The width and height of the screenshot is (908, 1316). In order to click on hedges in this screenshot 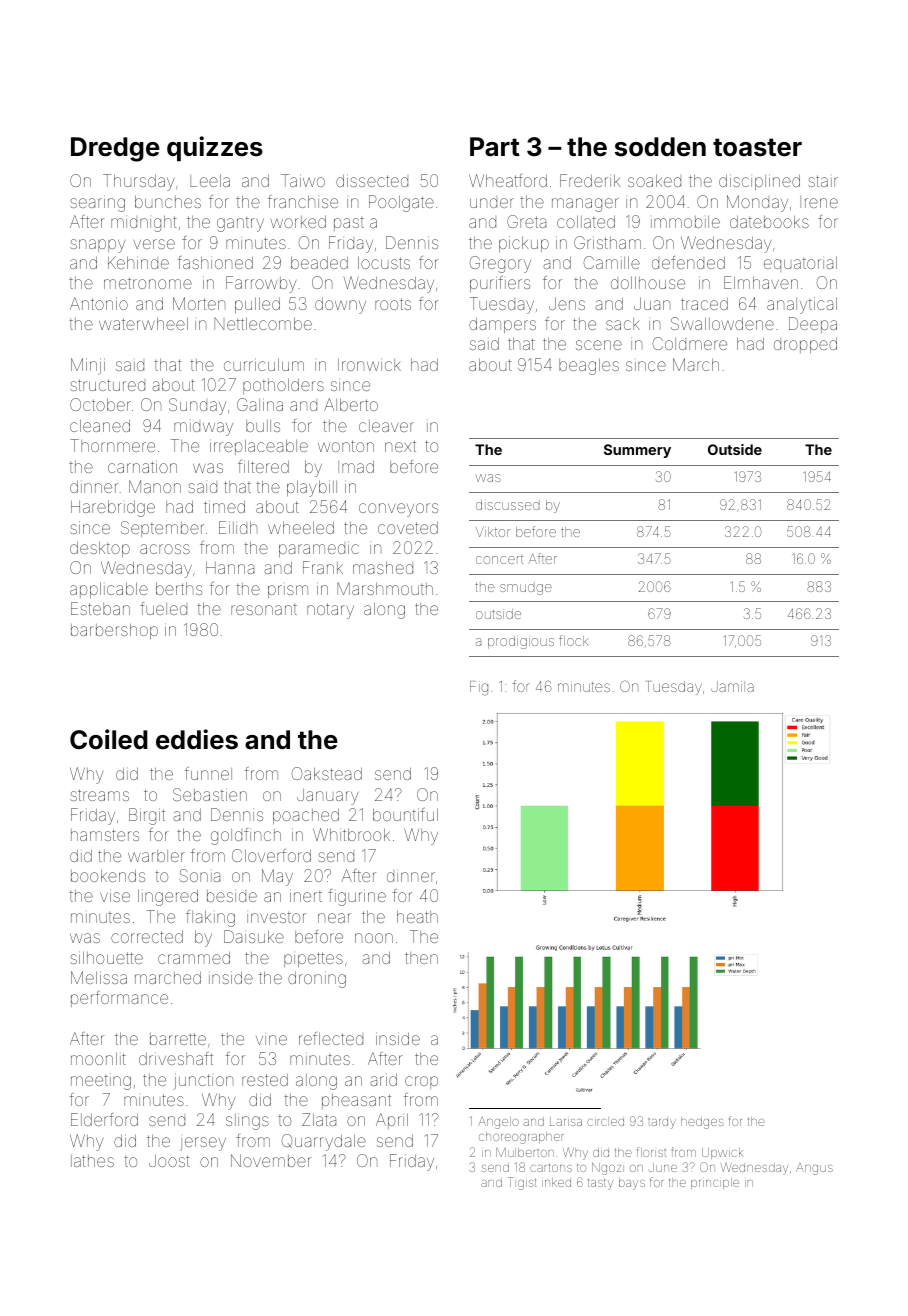, I will do `click(702, 1123)`.
